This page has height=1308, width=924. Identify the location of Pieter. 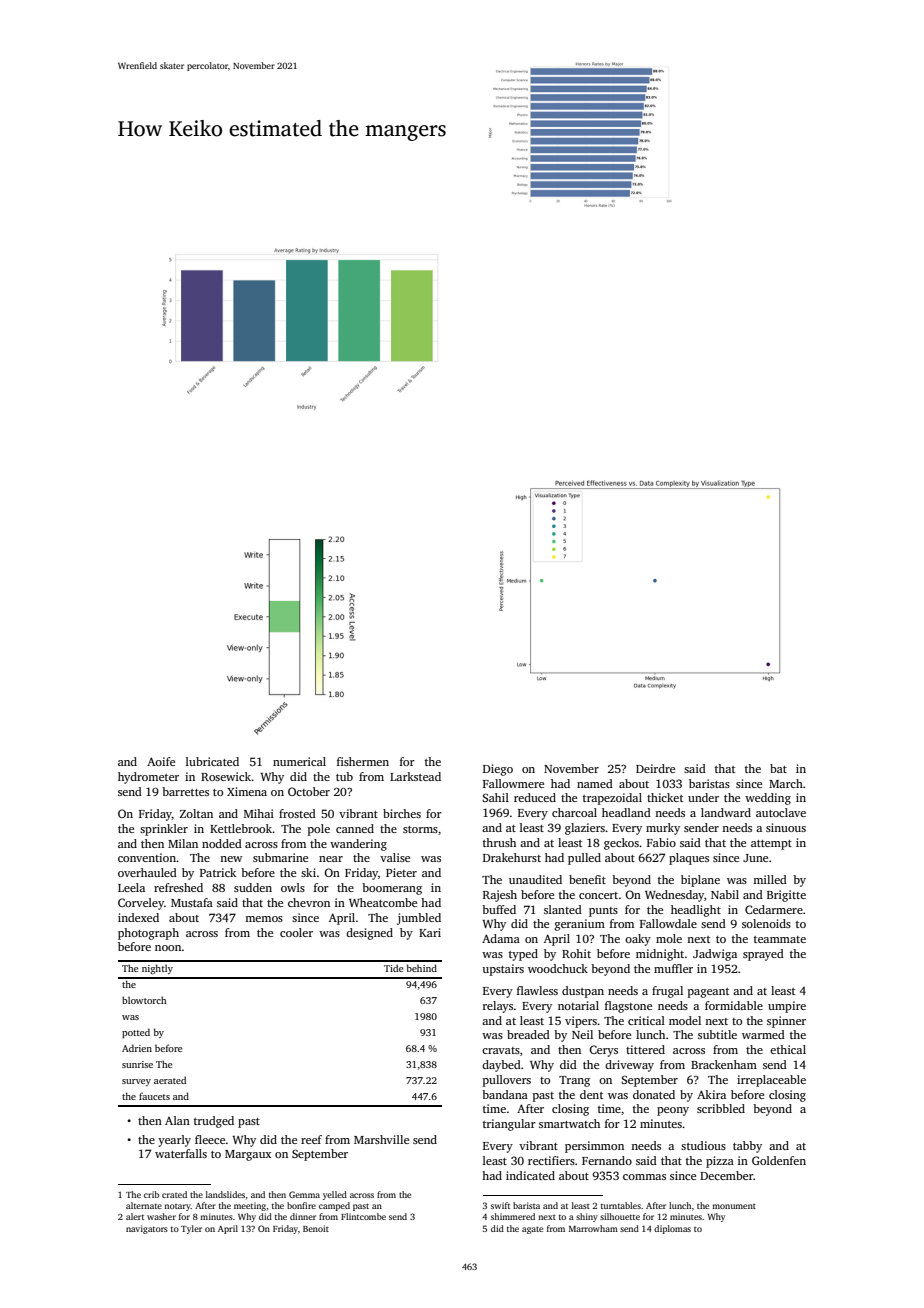
(401, 872).
